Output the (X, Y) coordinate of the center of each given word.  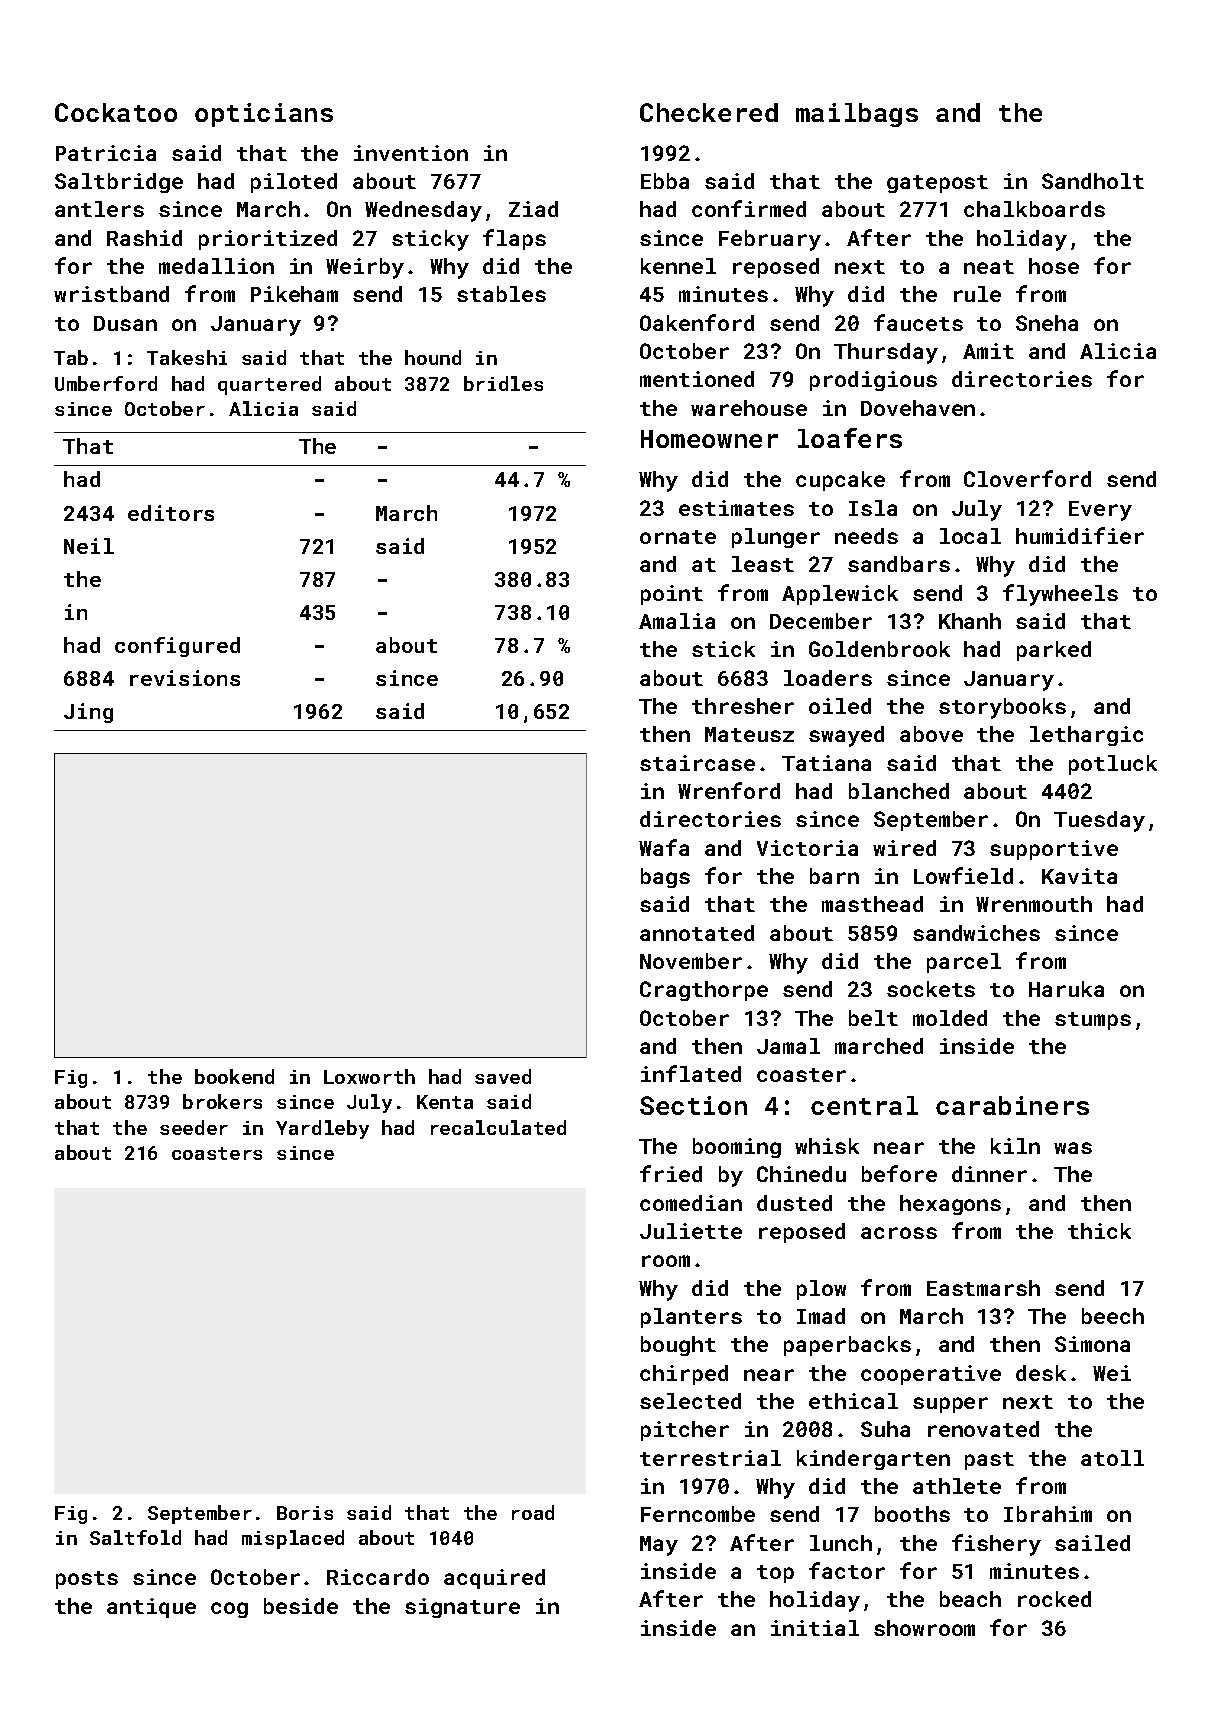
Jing (88, 713)
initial (815, 1628)
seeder (194, 1127)
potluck (1113, 765)
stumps (1093, 1021)
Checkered (709, 112)
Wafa (664, 847)
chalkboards (1034, 209)
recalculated (498, 1127)
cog (229, 1610)
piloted (294, 183)
